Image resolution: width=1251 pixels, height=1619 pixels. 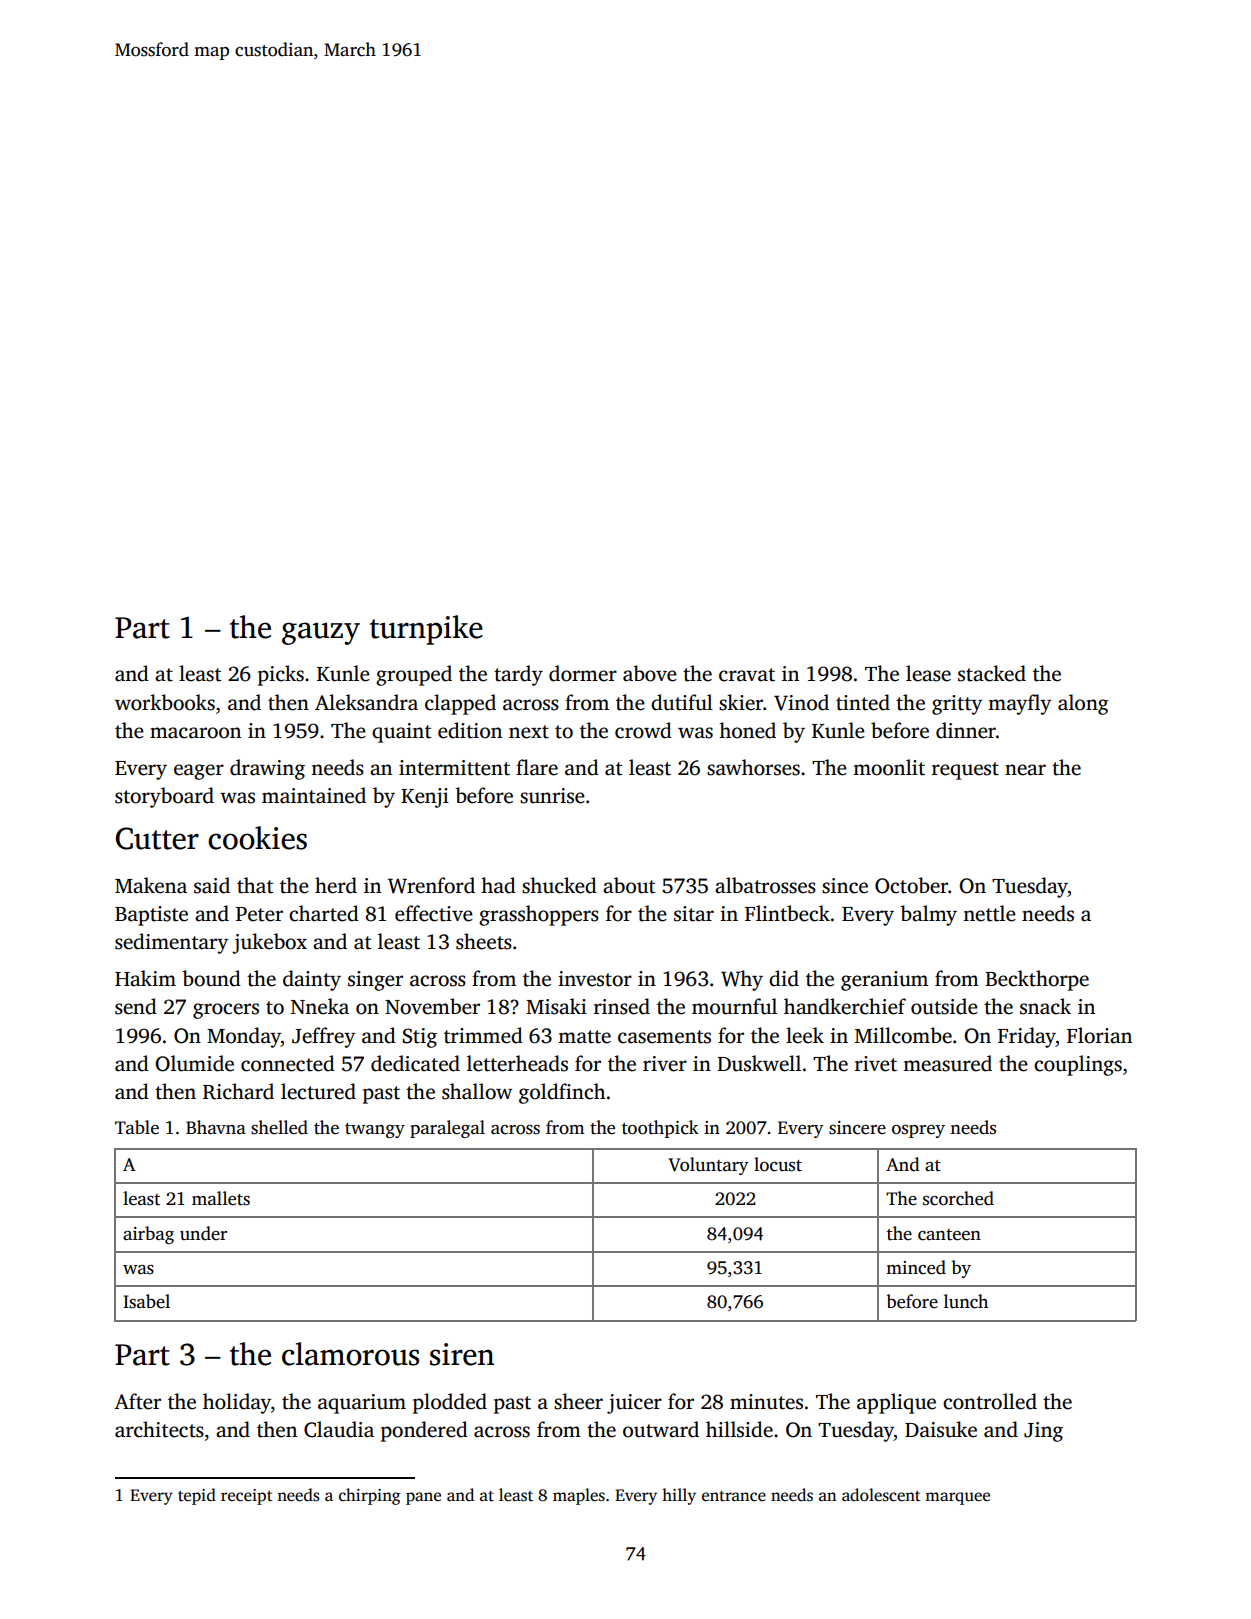 What do you see at coordinates (947, 1063) in the image?
I see `measured` at bounding box center [947, 1063].
